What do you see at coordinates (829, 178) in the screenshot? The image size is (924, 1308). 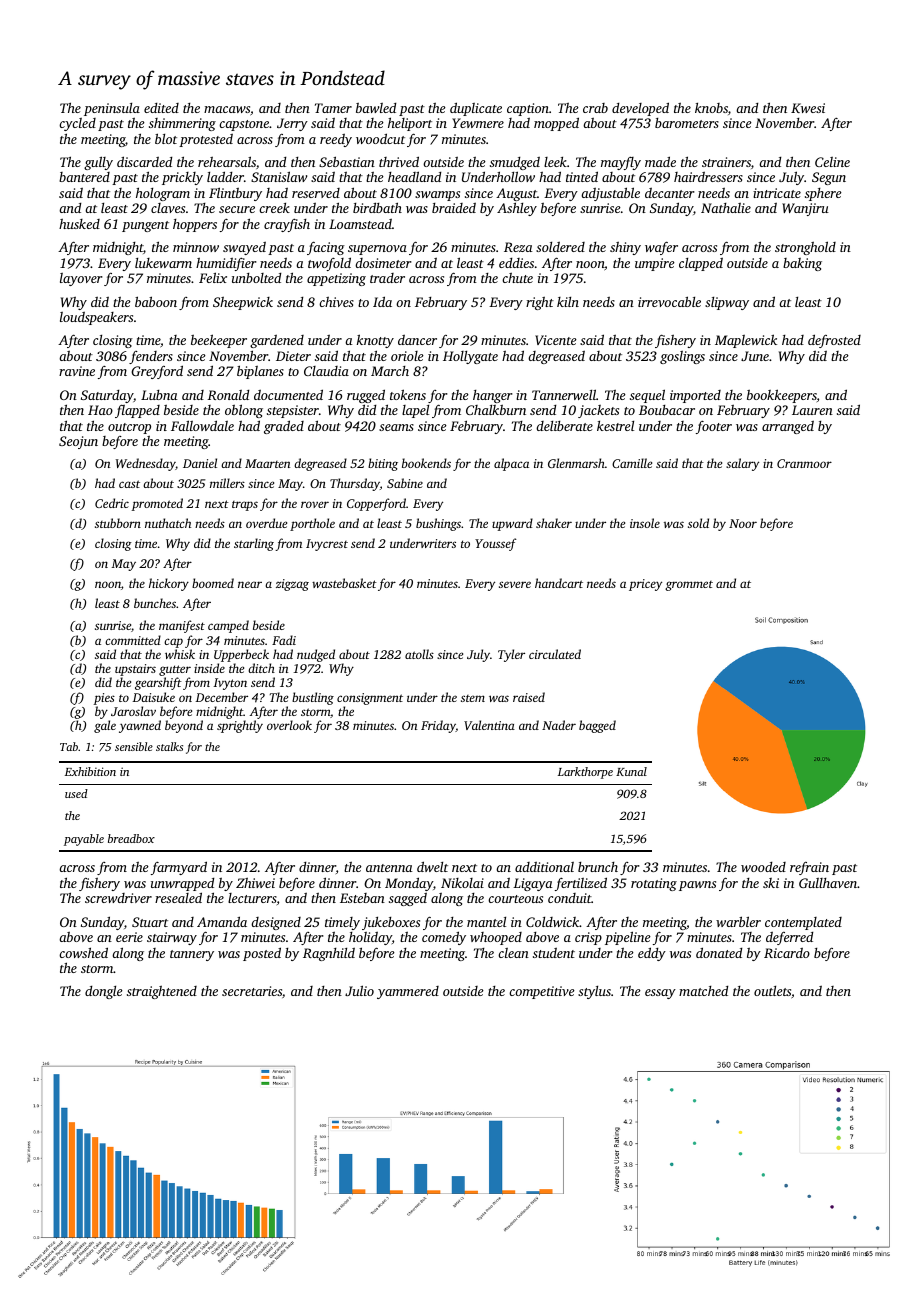 I see `Segun` at bounding box center [829, 178].
